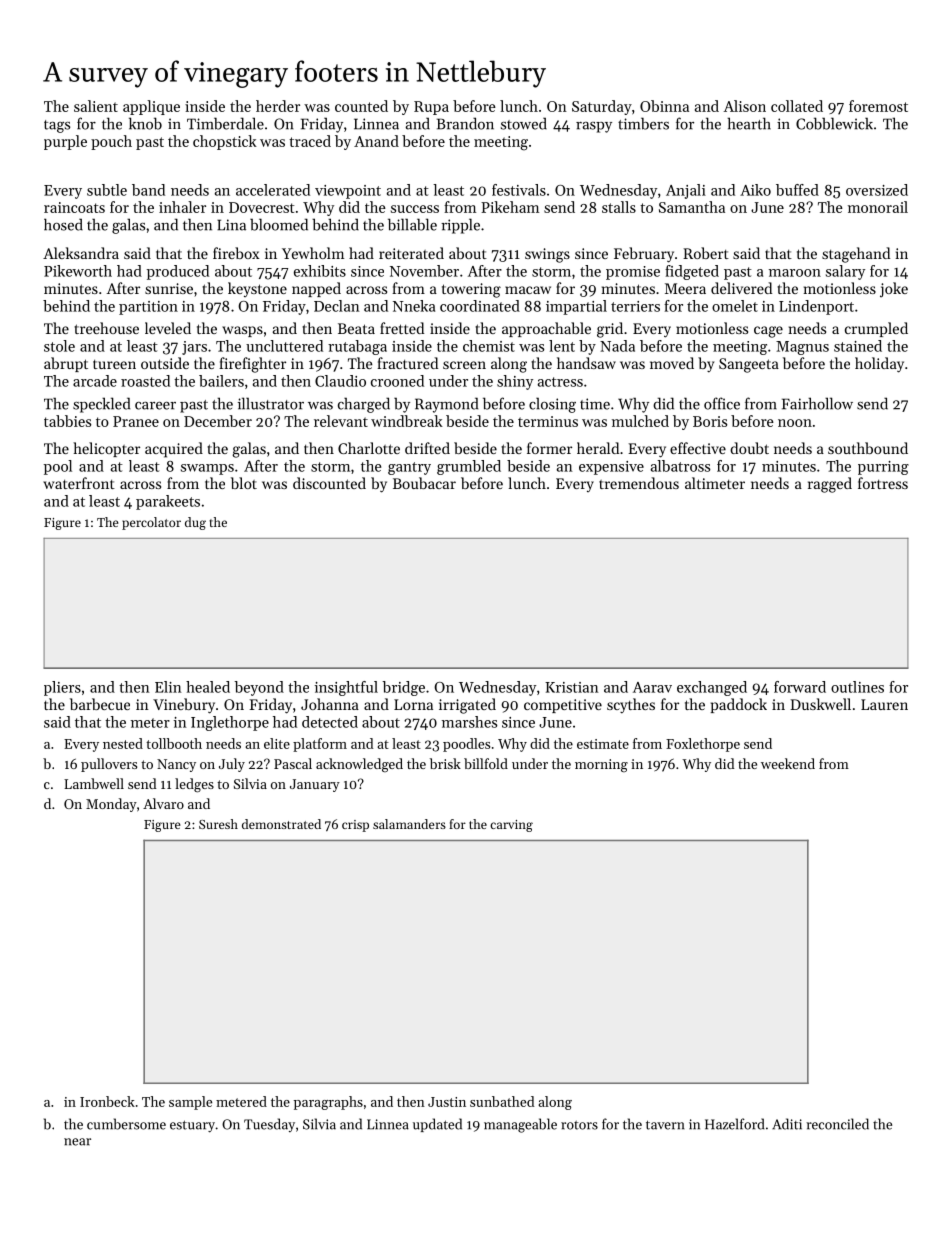 The height and width of the screenshot is (1233, 952). I want to click on blot, so click(244, 483).
